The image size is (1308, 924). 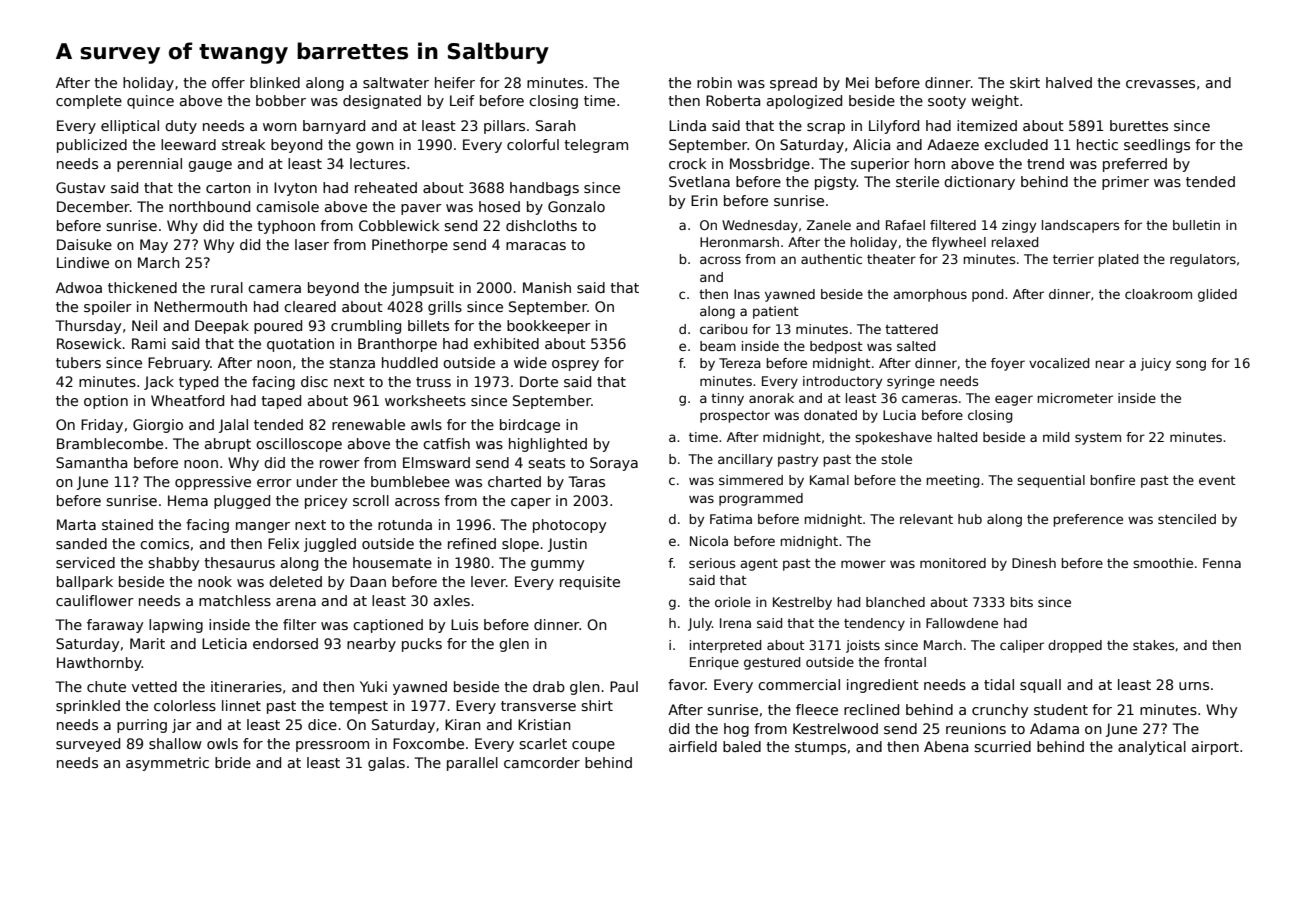 I want to click on patient, so click(x=776, y=312).
